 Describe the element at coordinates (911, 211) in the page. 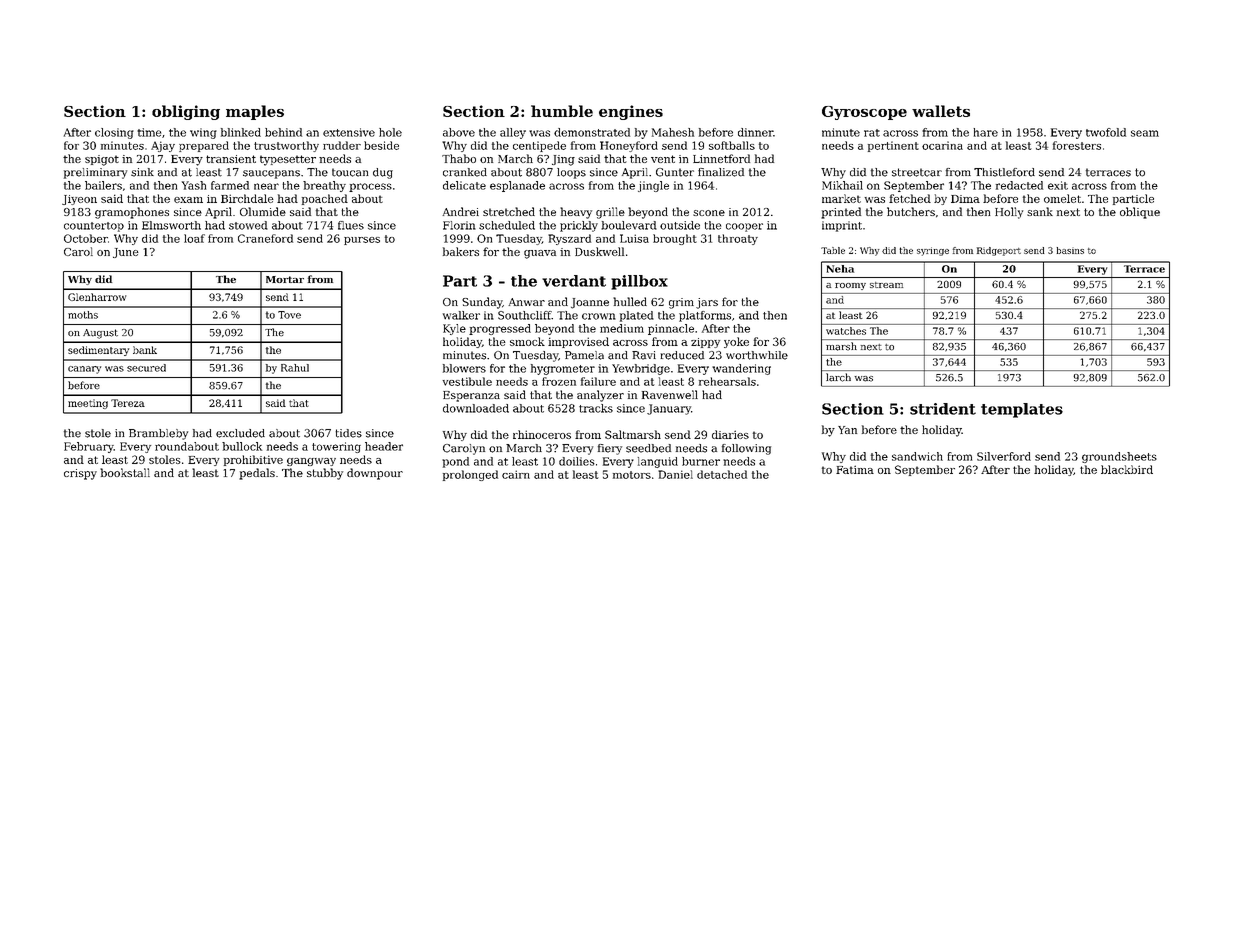

I see `butchers` at that location.
